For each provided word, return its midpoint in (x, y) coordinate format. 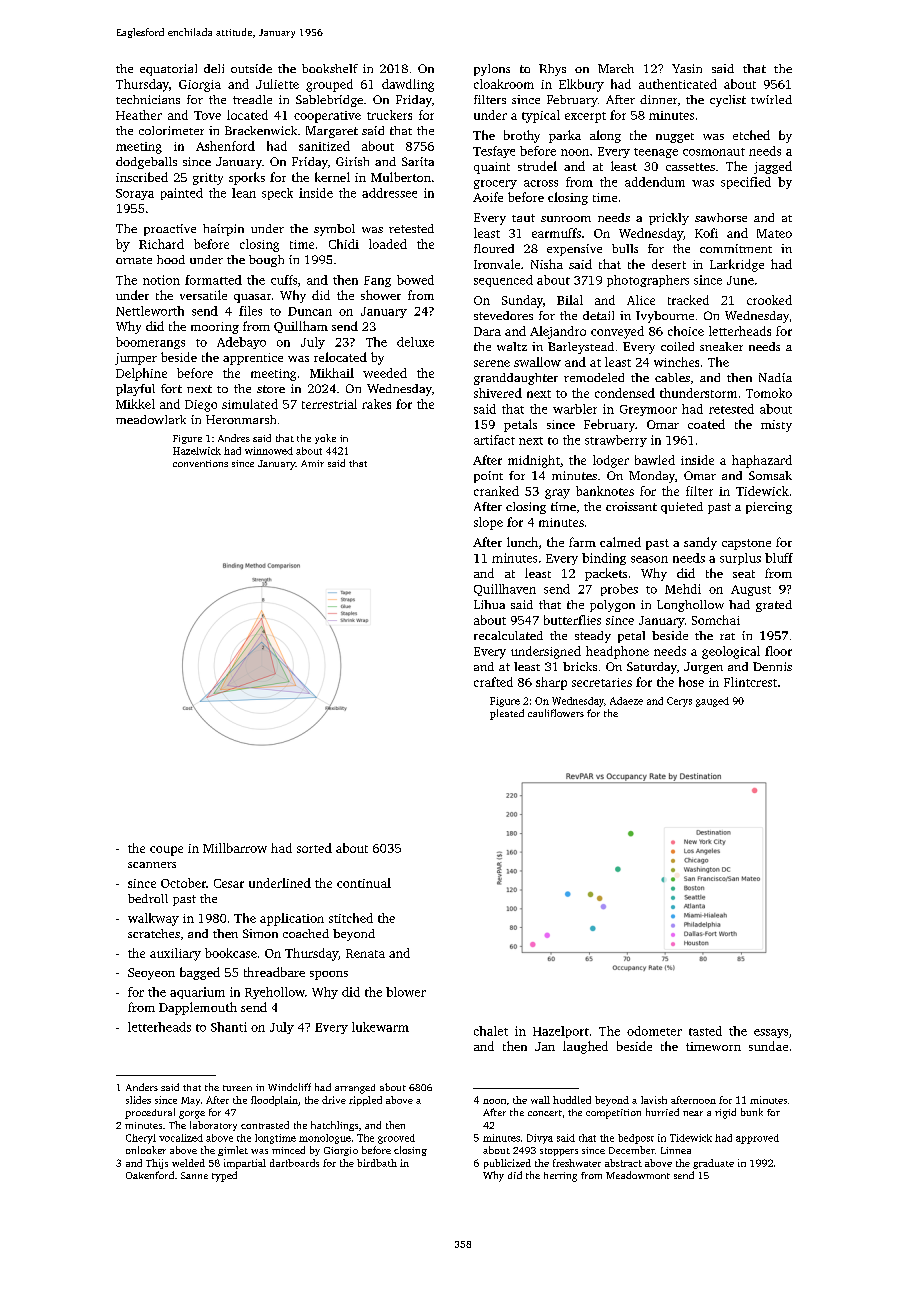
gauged (712, 702)
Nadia (775, 377)
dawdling (408, 85)
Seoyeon (151, 974)
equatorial (168, 70)
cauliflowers (556, 713)
